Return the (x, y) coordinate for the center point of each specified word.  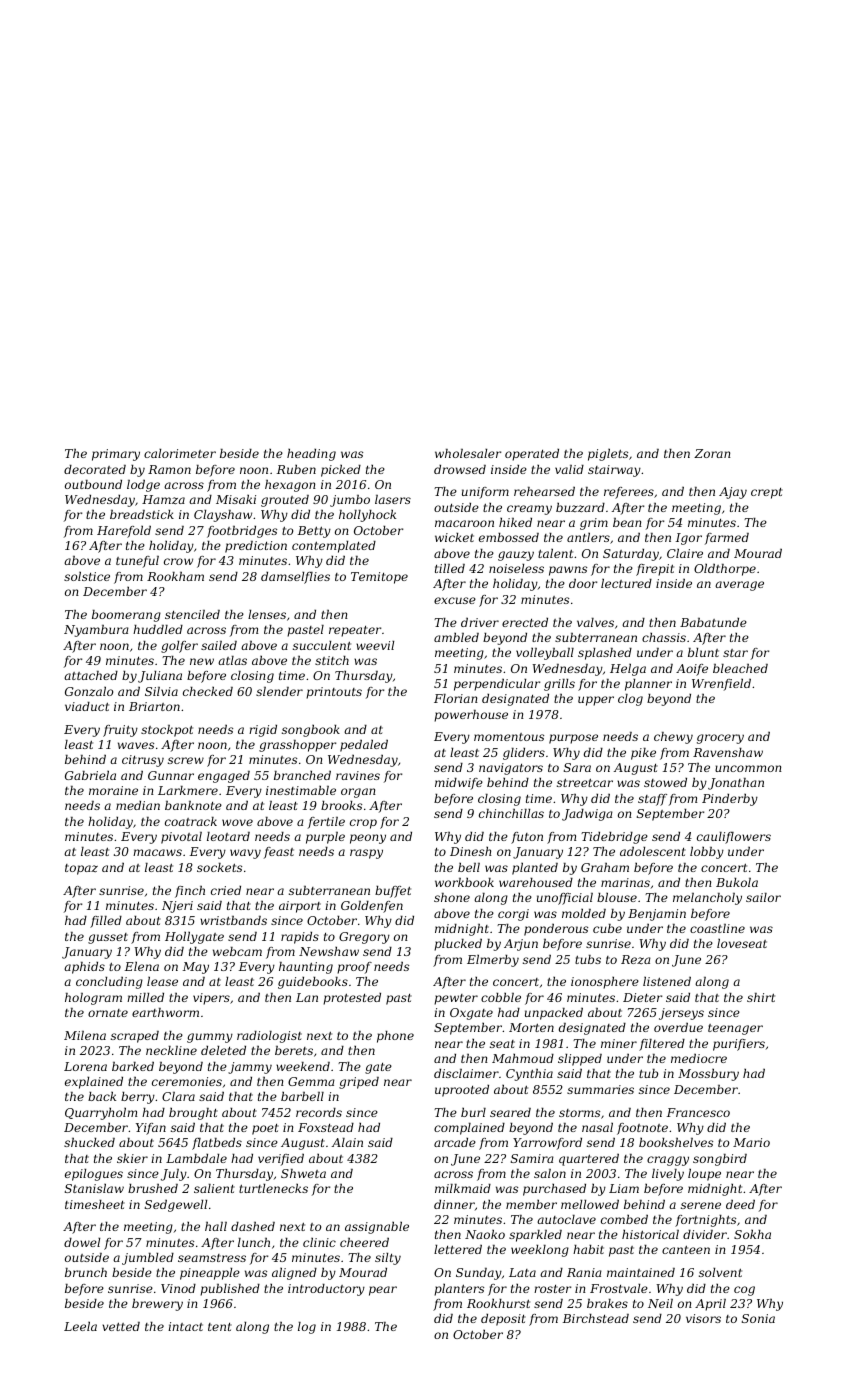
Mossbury (708, 1075)
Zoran (712, 453)
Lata (522, 1272)
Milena (85, 1035)
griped (359, 1083)
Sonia (758, 1318)
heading (311, 455)
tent (220, 1327)
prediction (256, 547)
